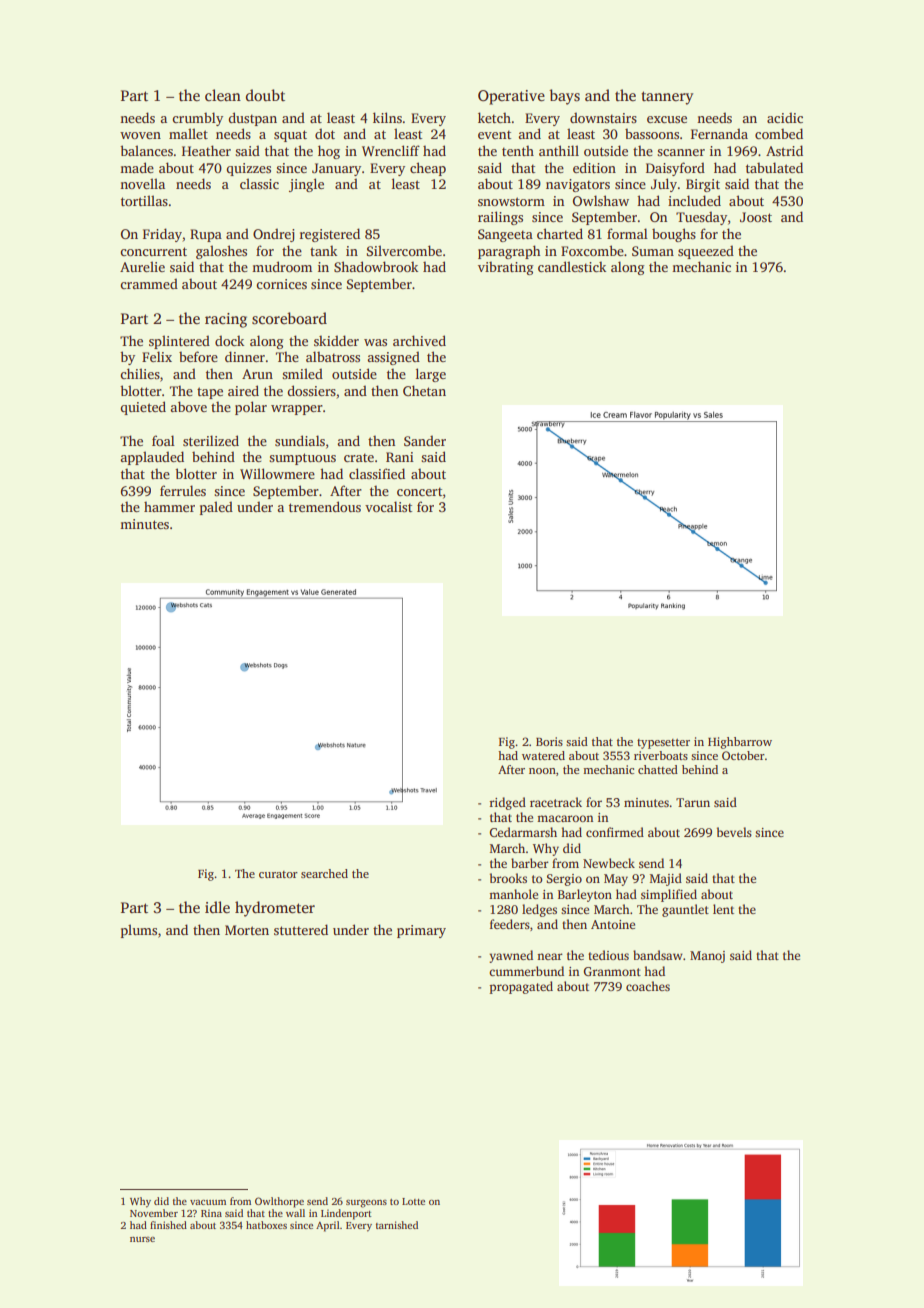  Describe the element at coordinates (648, 986) in the image. I see `coaches` at that location.
